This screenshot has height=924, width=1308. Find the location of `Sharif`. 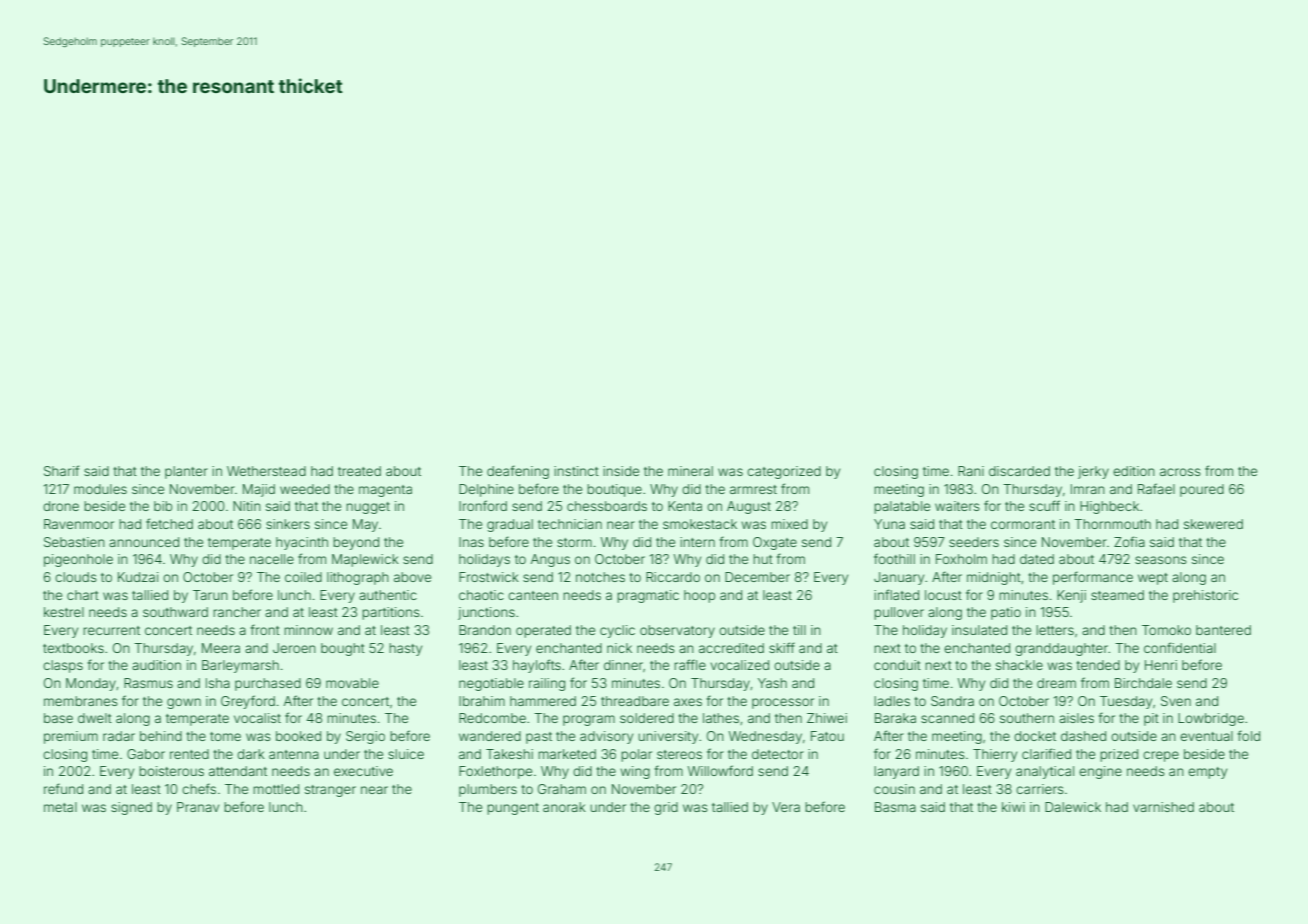

Sharif is located at coordinates (61, 470).
